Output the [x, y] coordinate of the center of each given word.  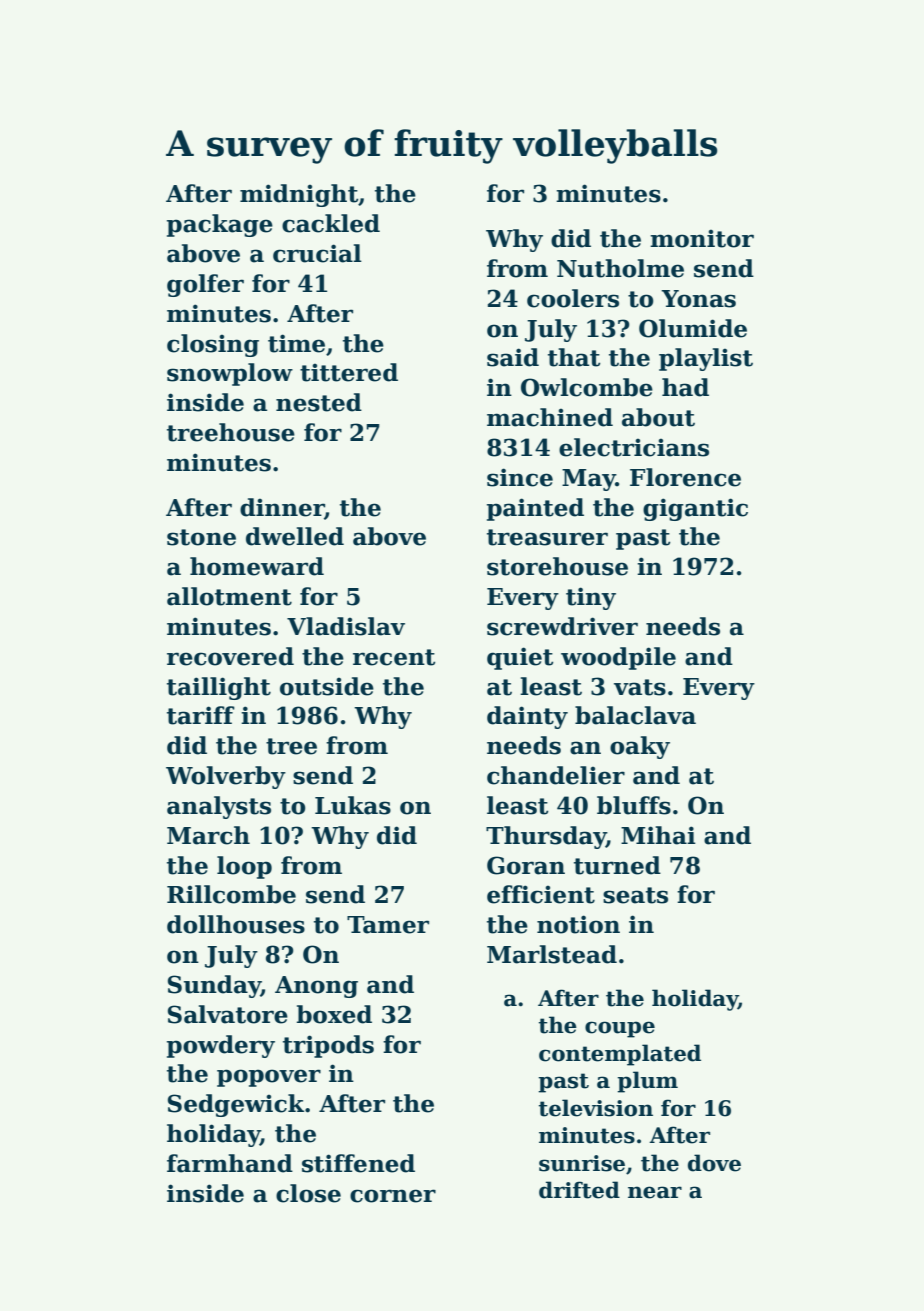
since [520, 477]
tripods [328, 1046]
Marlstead [552, 954]
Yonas [698, 299]
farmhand [230, 1163]
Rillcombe [231, 894]
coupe [620, 1029]
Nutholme [620, 268]
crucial [317, 253]
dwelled [295, 536]
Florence [685, 477]
